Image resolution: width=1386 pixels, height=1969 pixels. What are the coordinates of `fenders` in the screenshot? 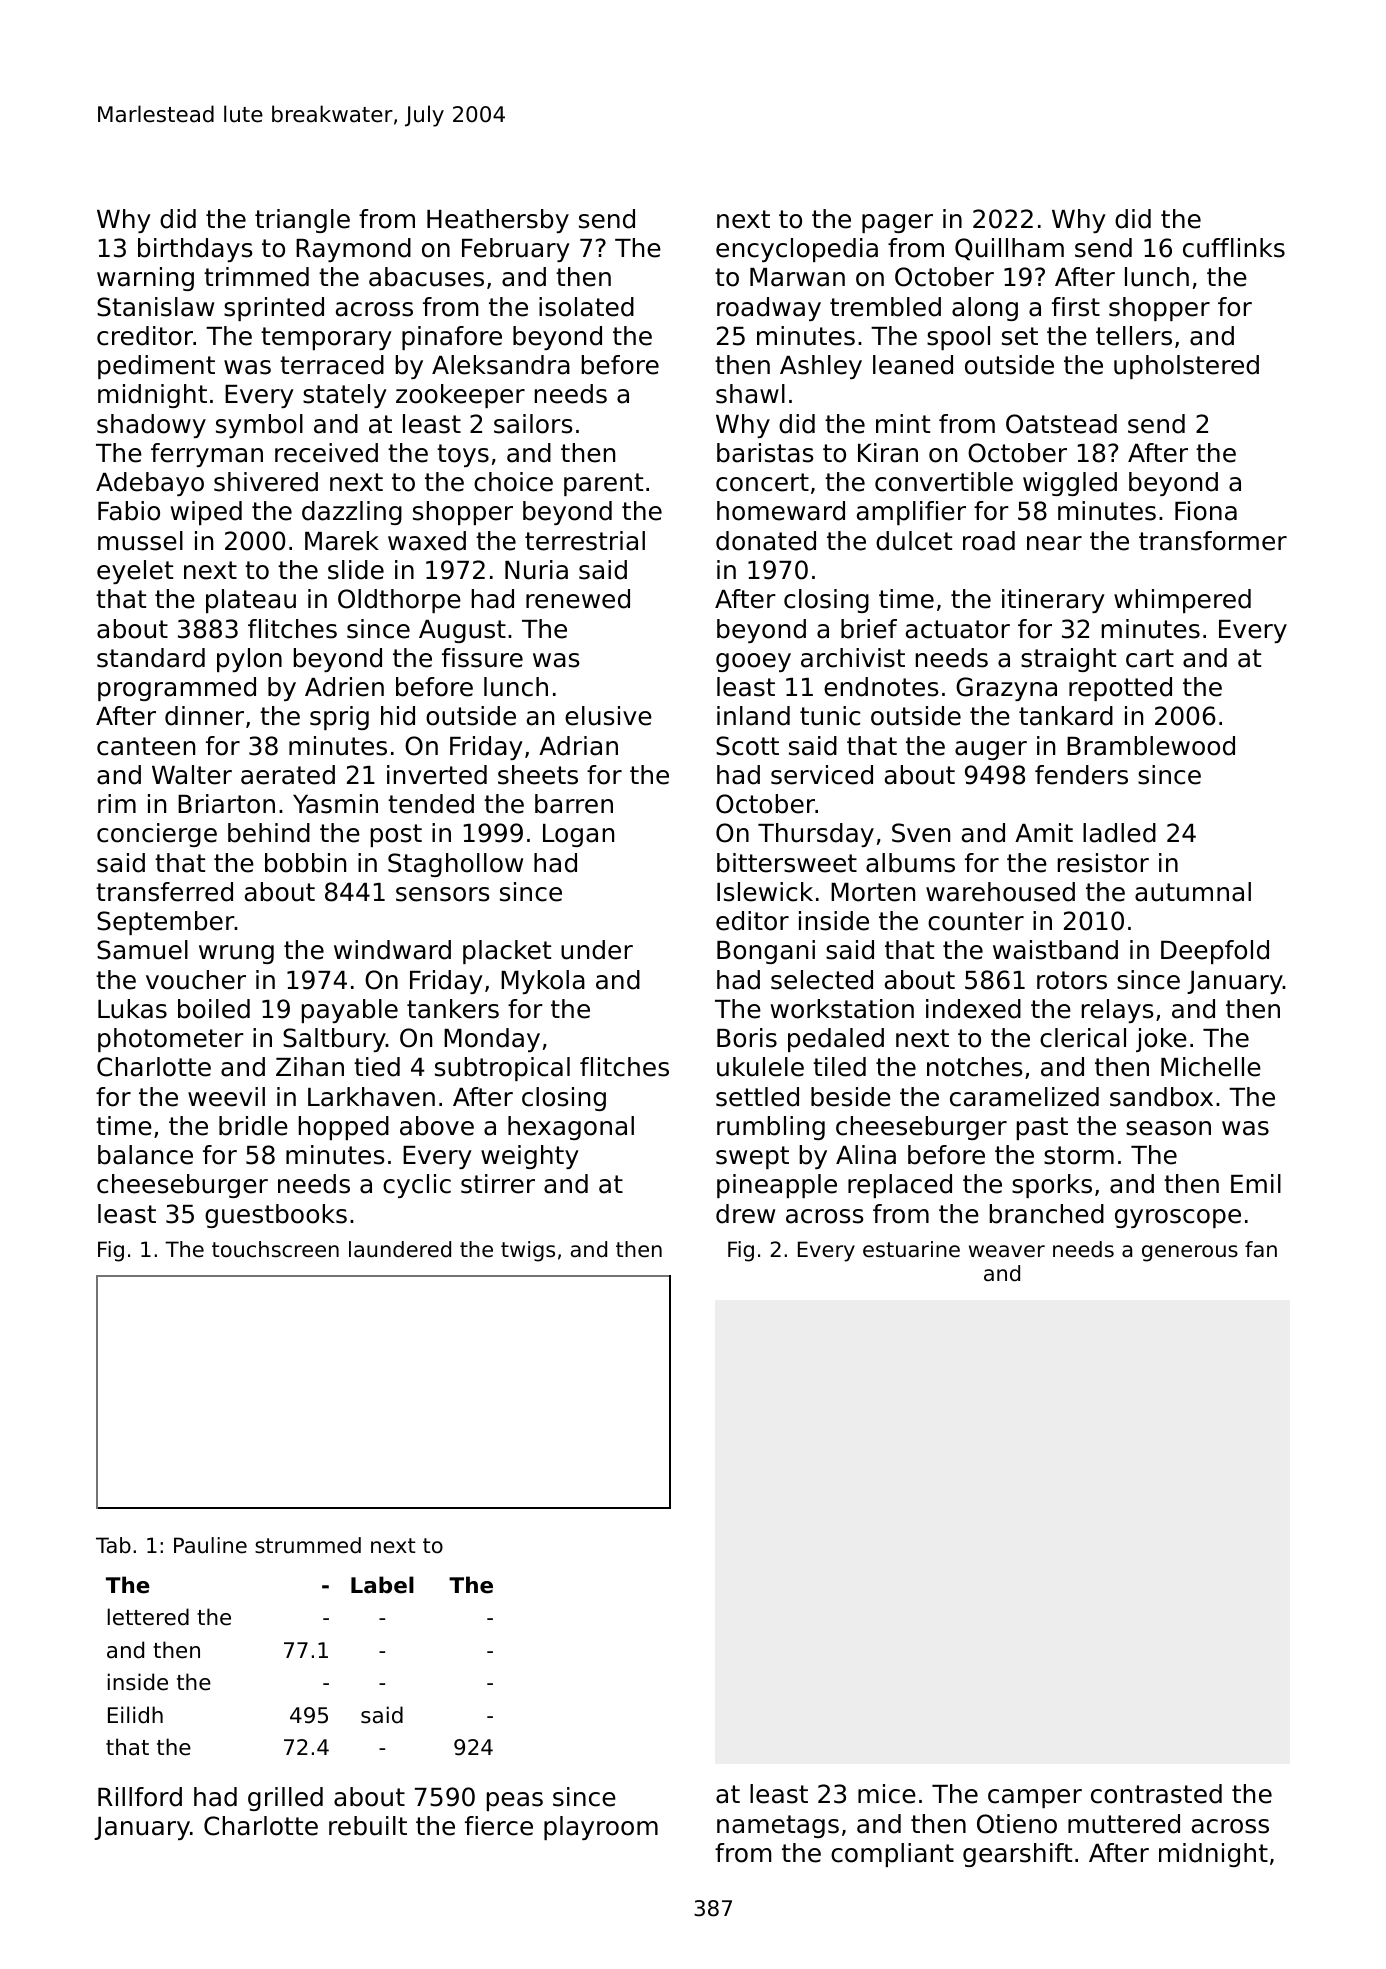 It's located at (1081, 775).
